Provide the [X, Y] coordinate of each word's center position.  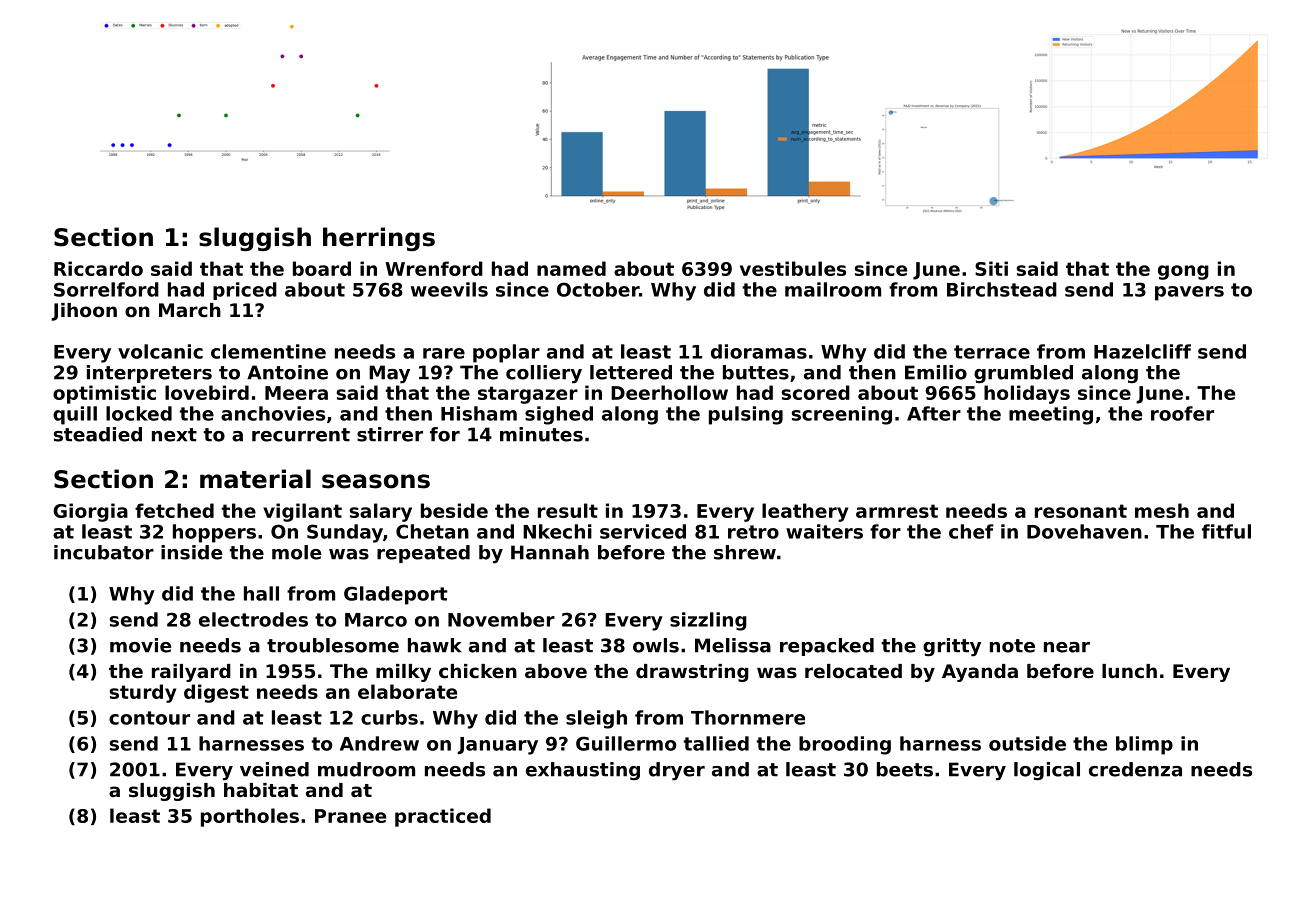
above [556, 671]
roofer [1182, 413]
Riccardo [98, 268]
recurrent [301, 435]
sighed [559, 415]
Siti [991, 268]
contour [149, 718]
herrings [379, 239]
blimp [1144, 745]
